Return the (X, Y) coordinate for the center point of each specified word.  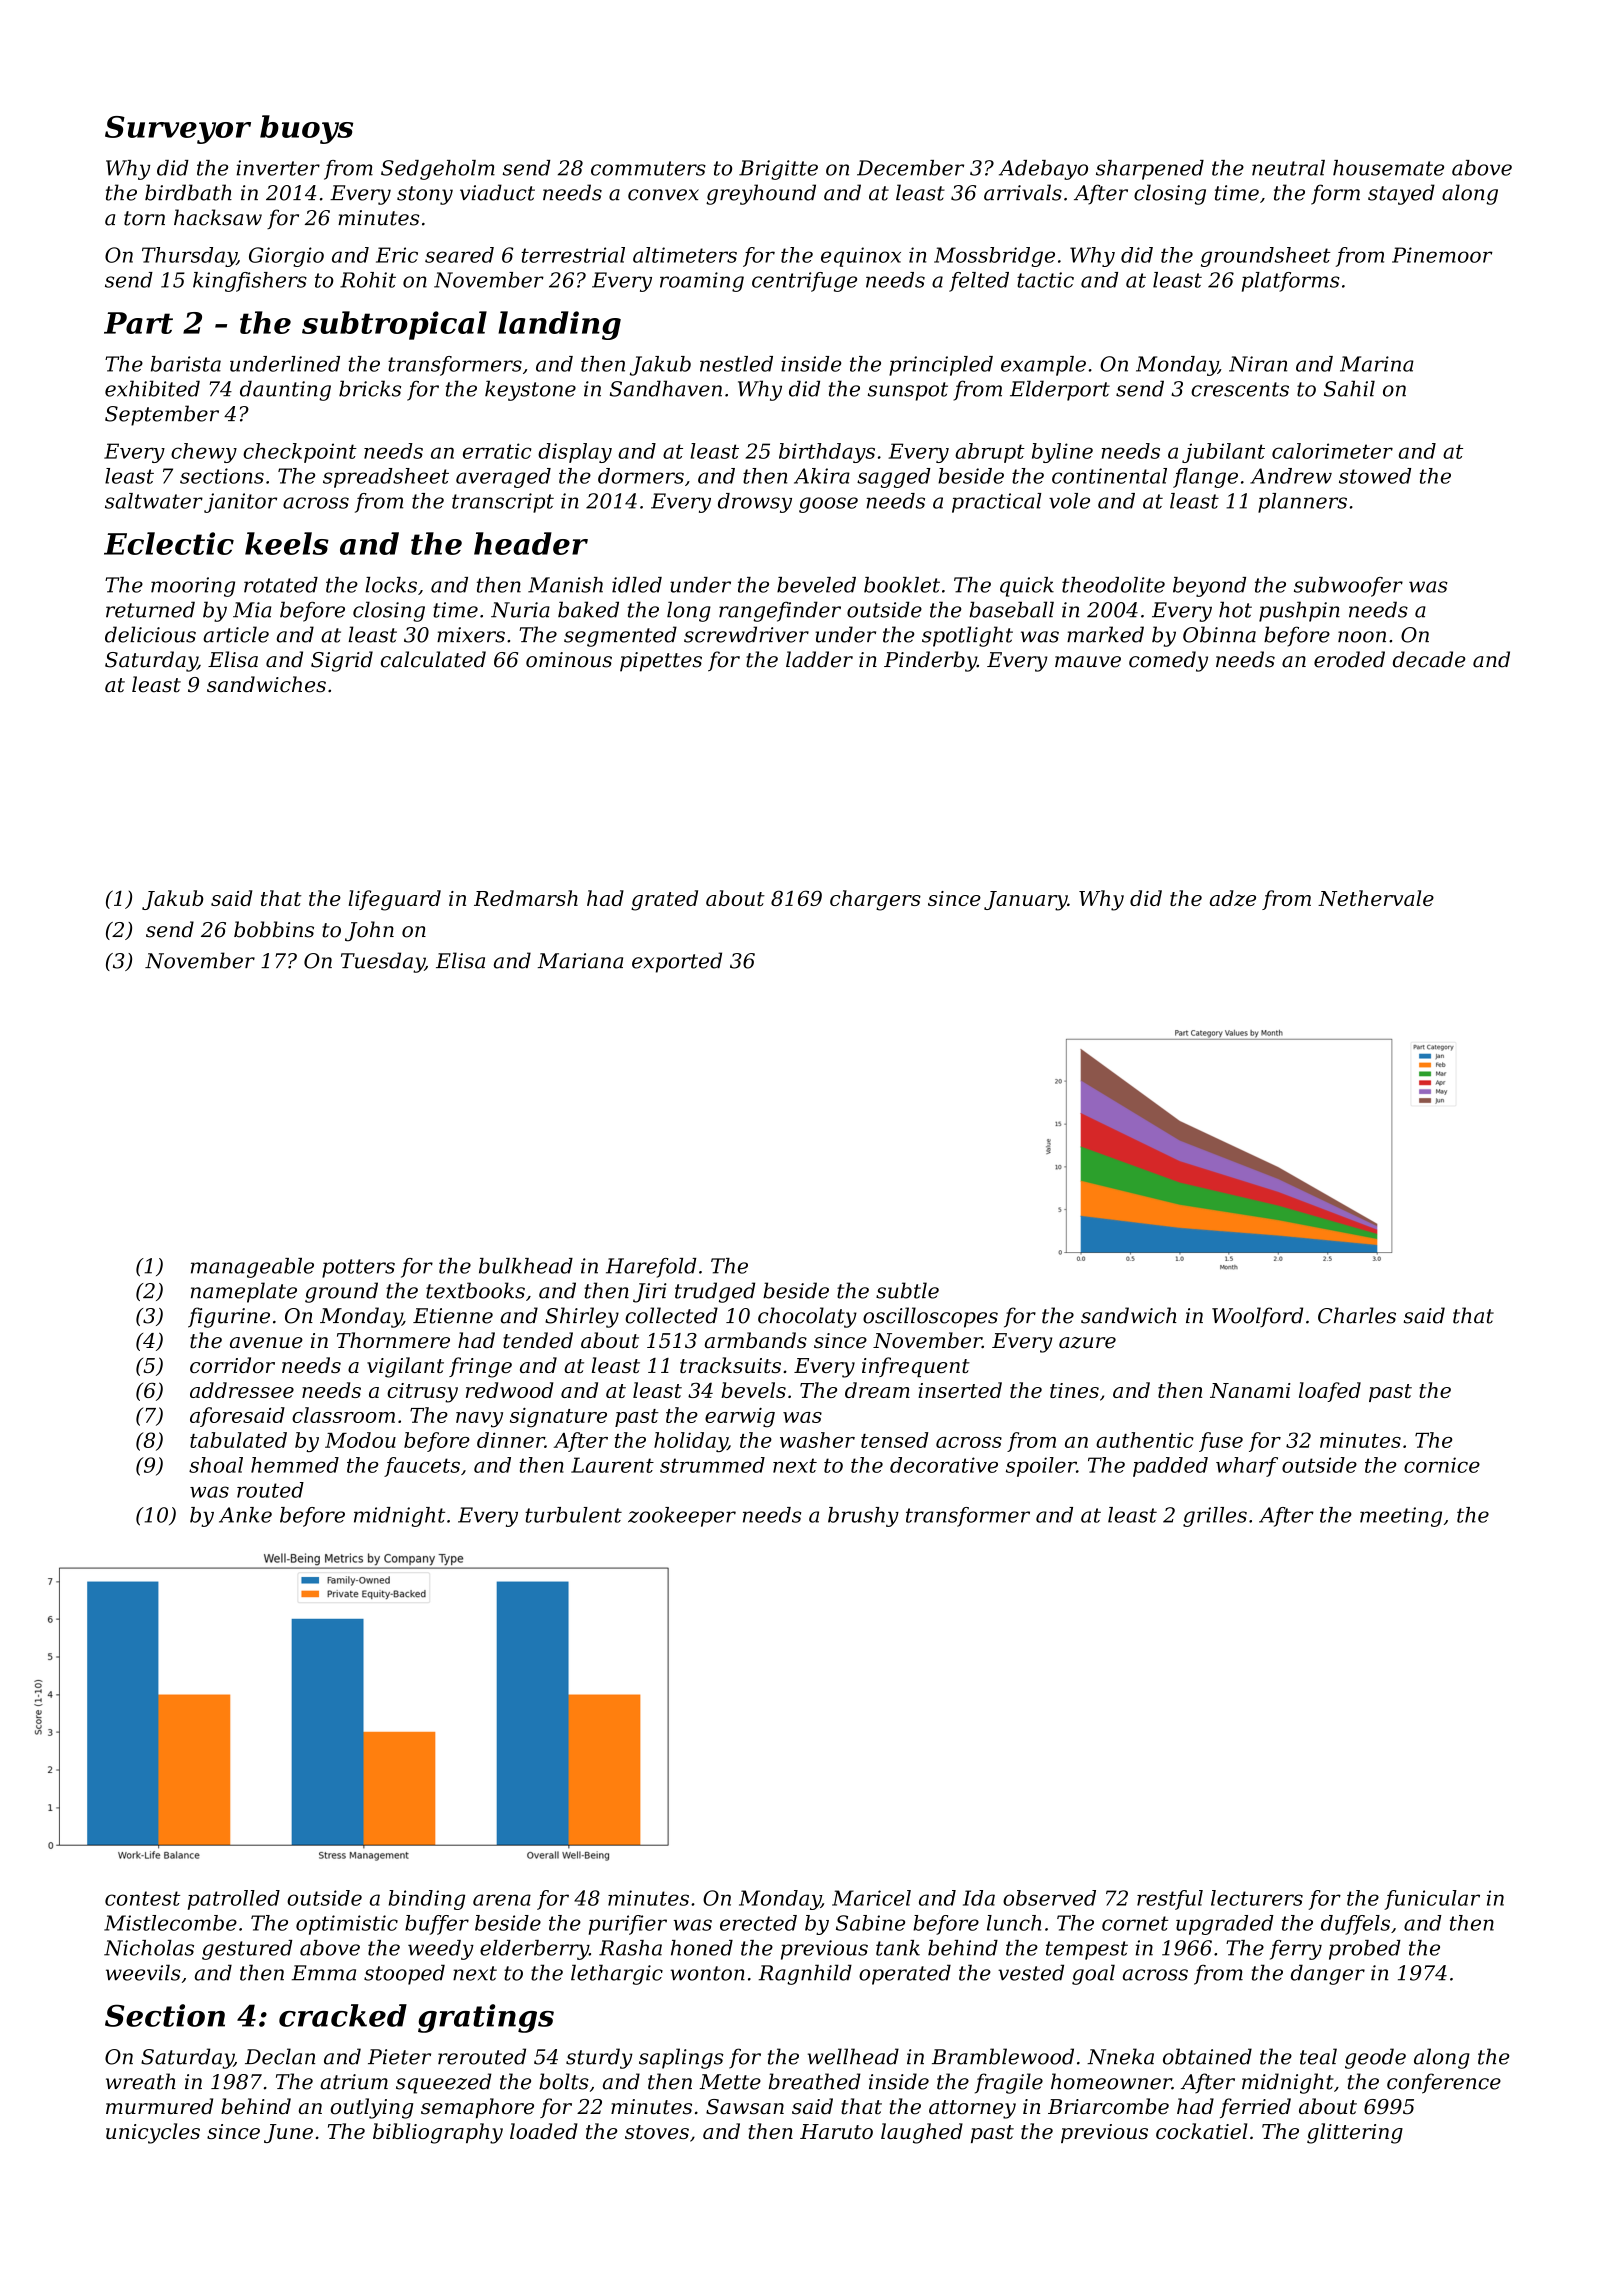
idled (637, 585)
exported (677, 962)
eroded (1349, 659)
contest (142, 1898)
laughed (922, 2133)
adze (1233, 898)
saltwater (154, 501)
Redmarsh (526, 898)
